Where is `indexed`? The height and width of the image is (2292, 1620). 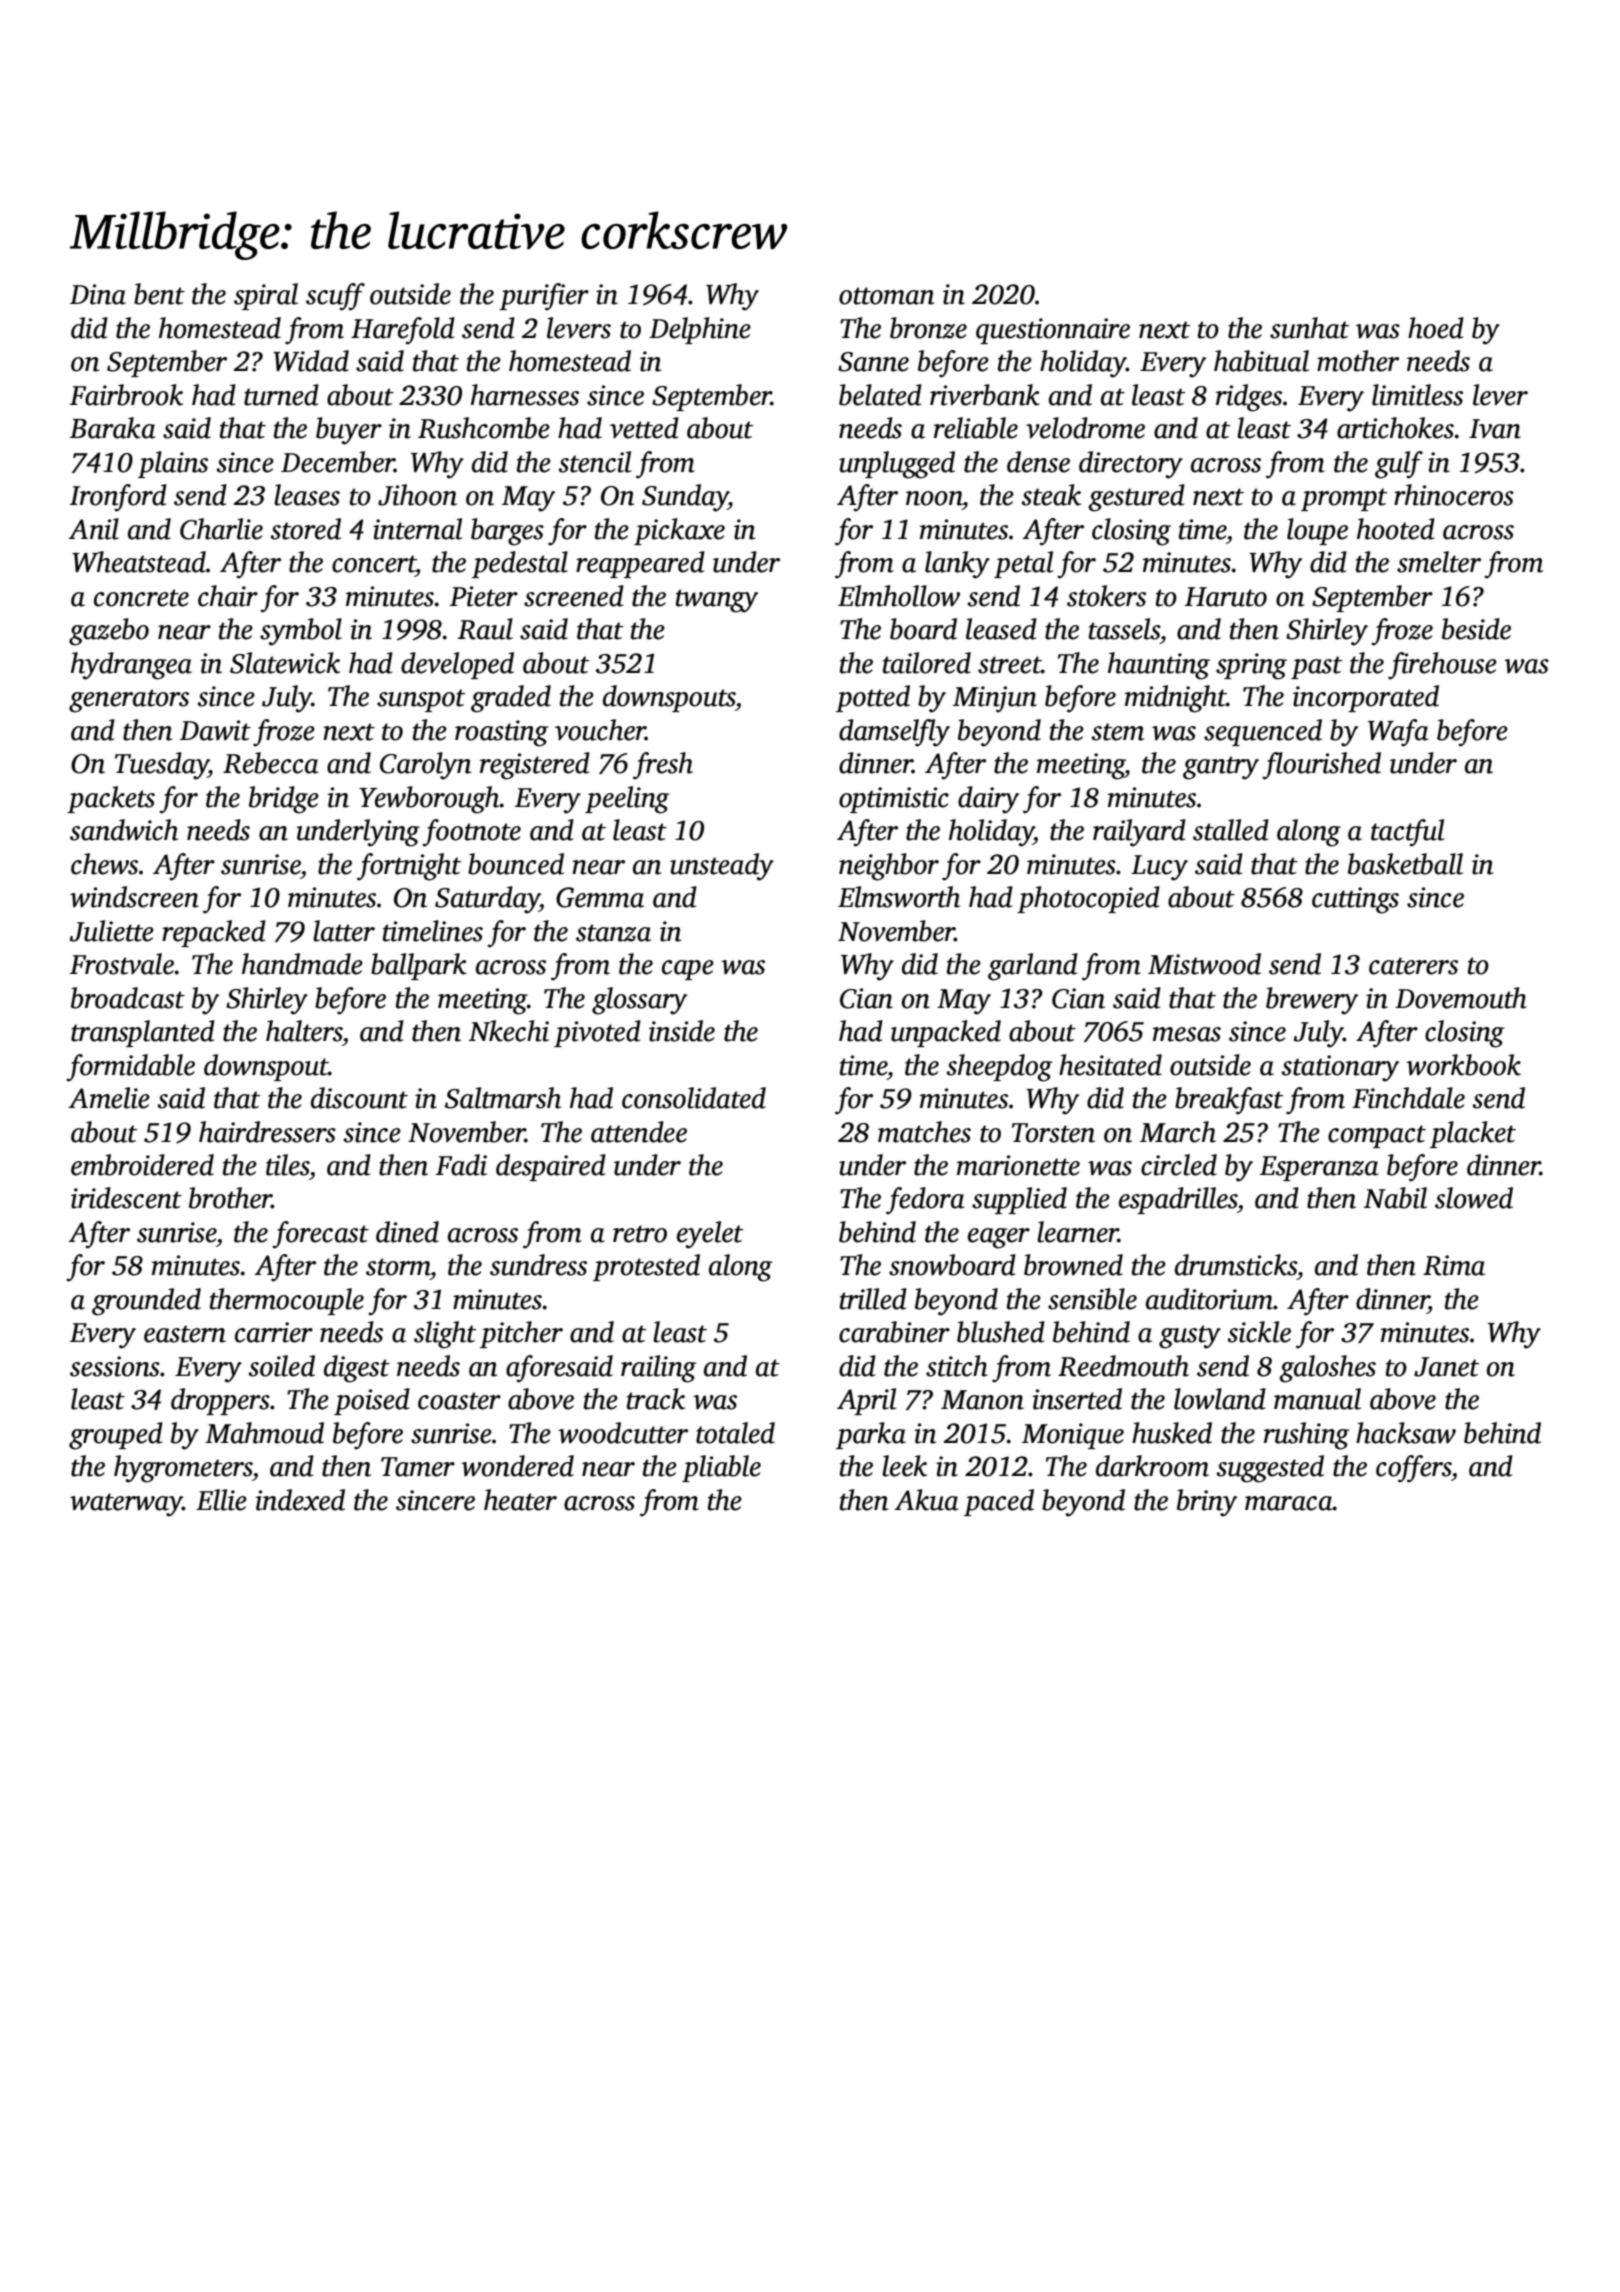
indexed is located at coordinates (300, 1500).
